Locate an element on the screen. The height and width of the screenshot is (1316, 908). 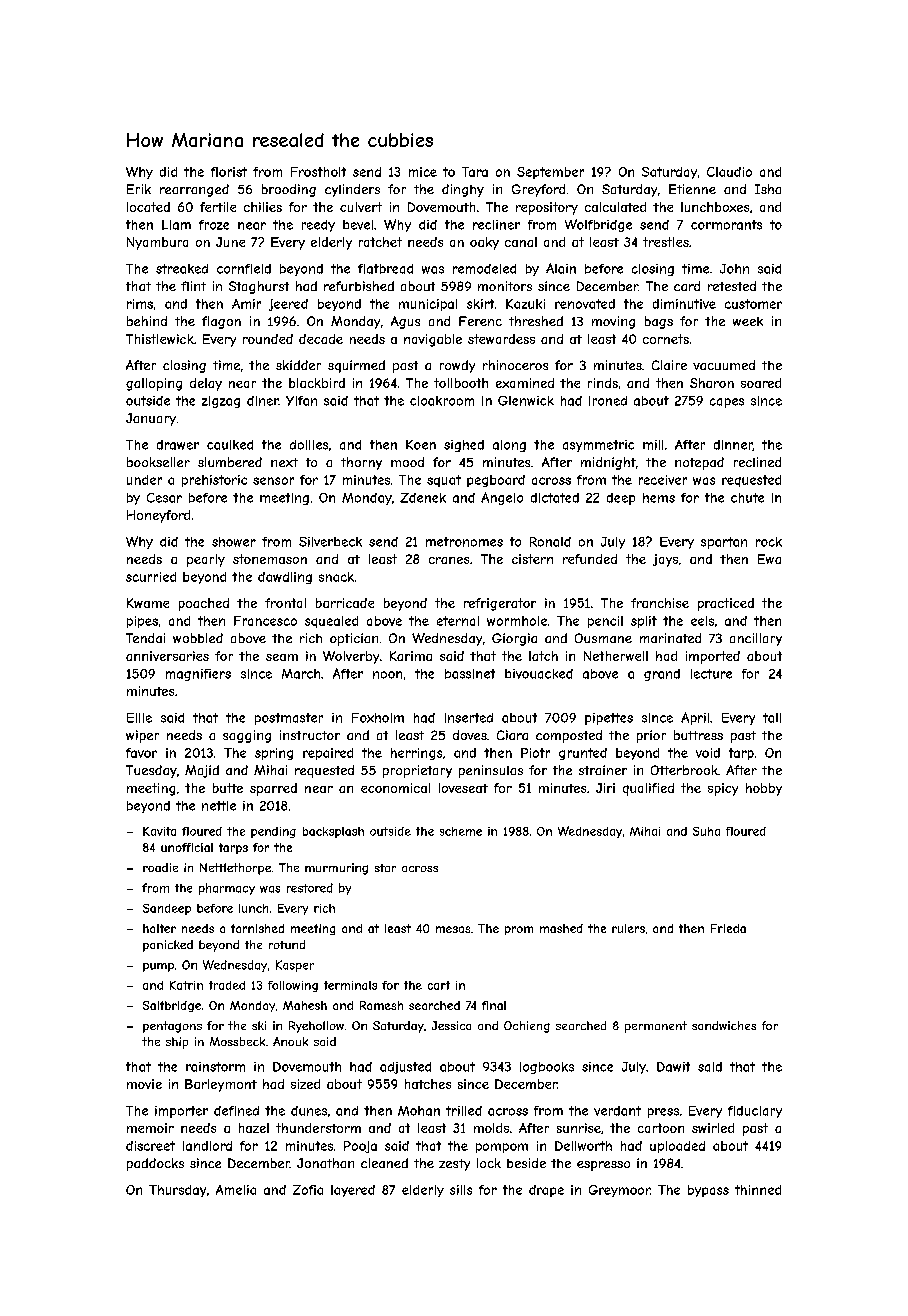
Amir is located at coordinates (246, 304).
